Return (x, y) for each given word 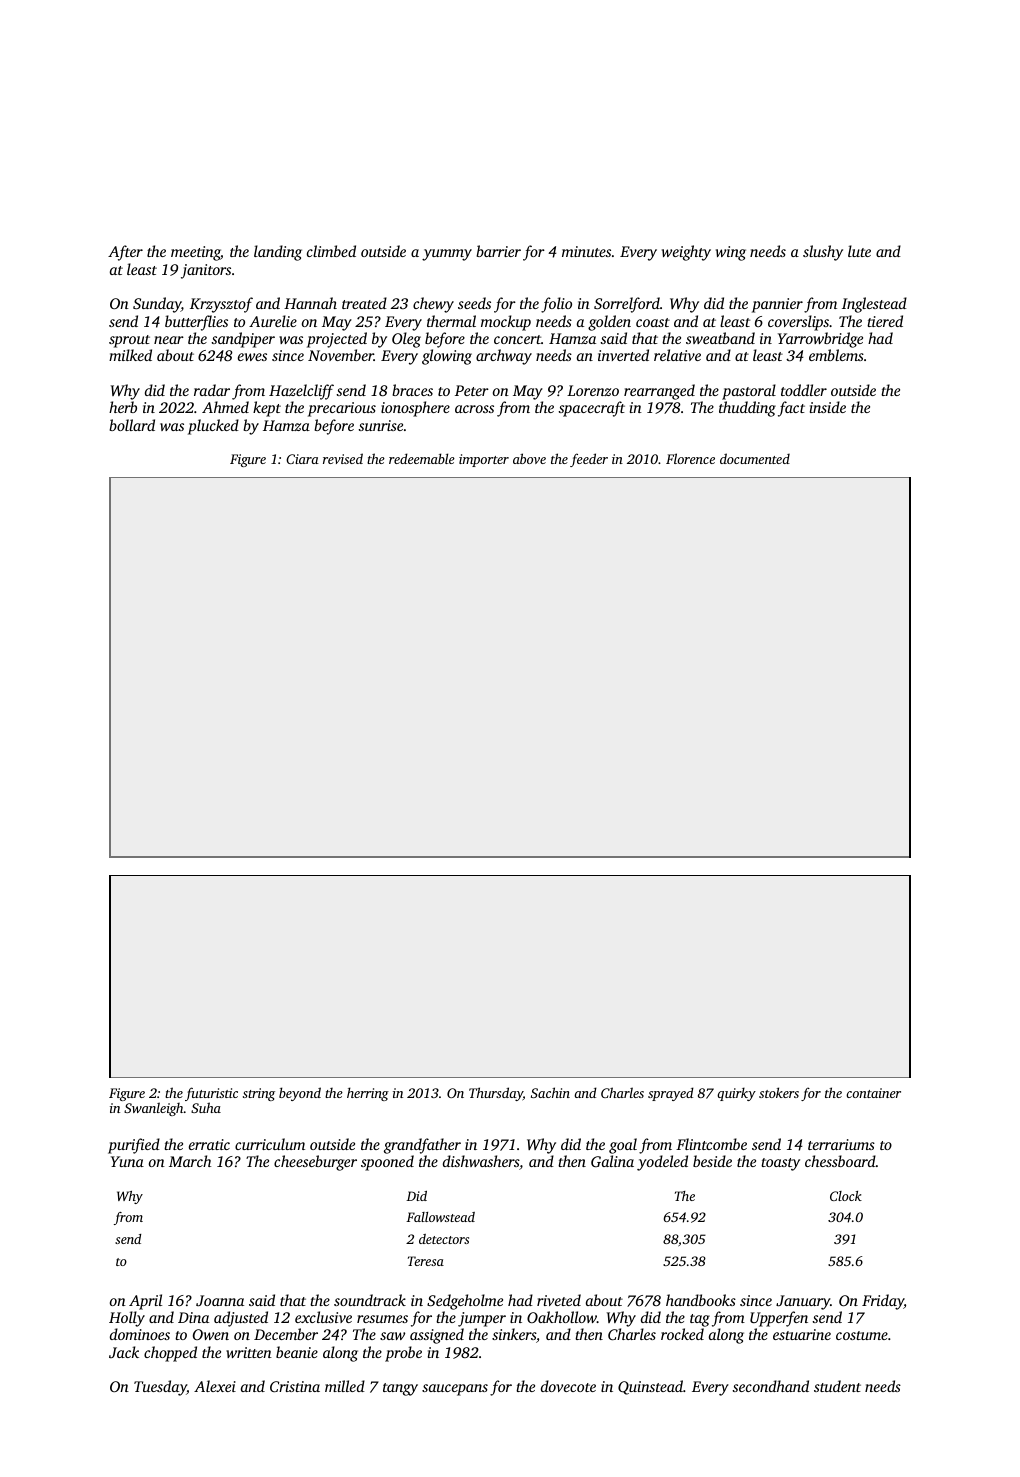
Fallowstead (440, 1217)
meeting (196, 253)
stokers (779, 1092)
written (249, 1352)
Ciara (302, 459)
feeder (589, 460)
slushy (823, 253)
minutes (586, 251)
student (837, 1386)
